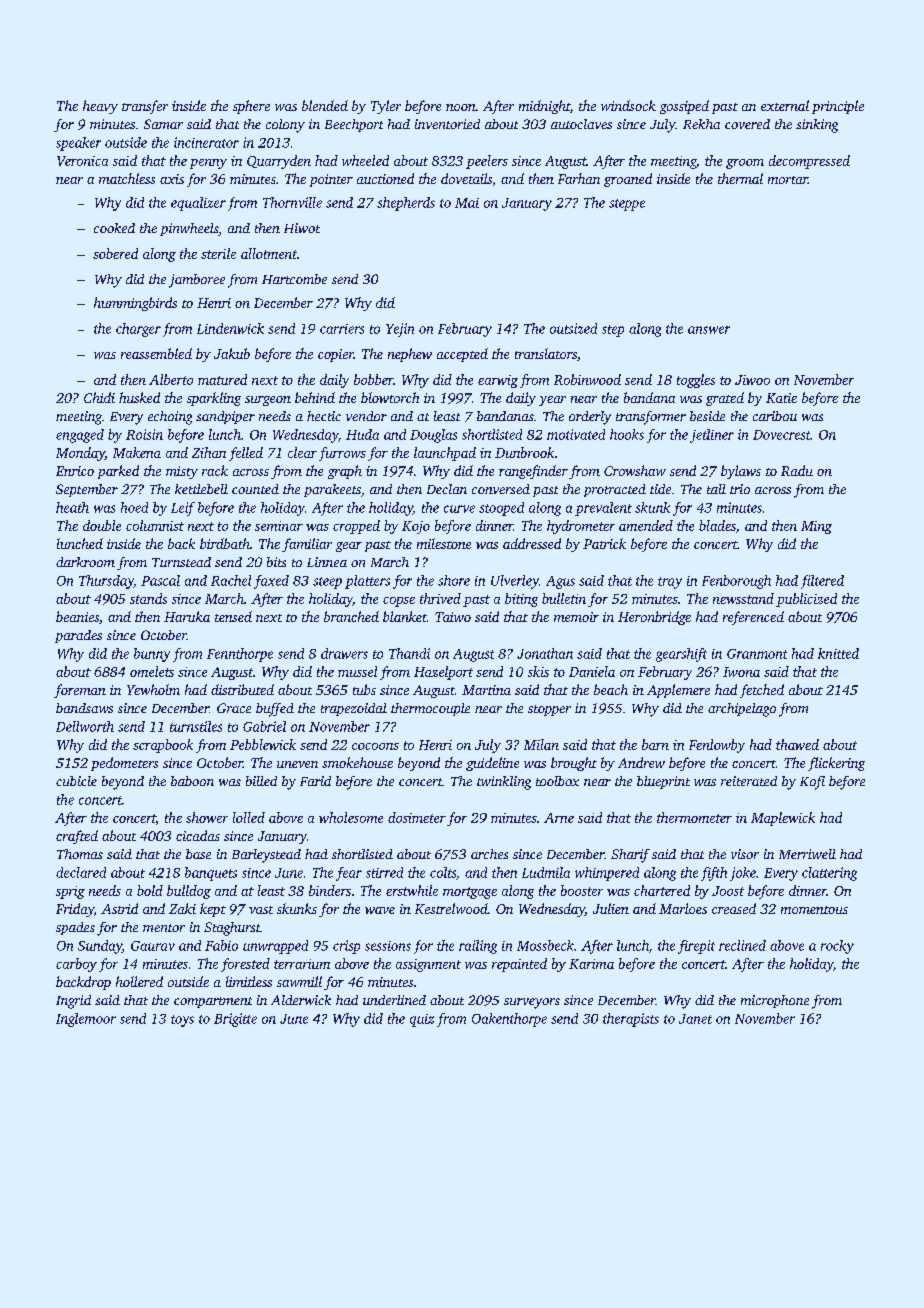 This screenshot has width=924, height=1308. Describe the element at coordinates (351, 817) in the screenshot. I see `wholesome` at that location.
